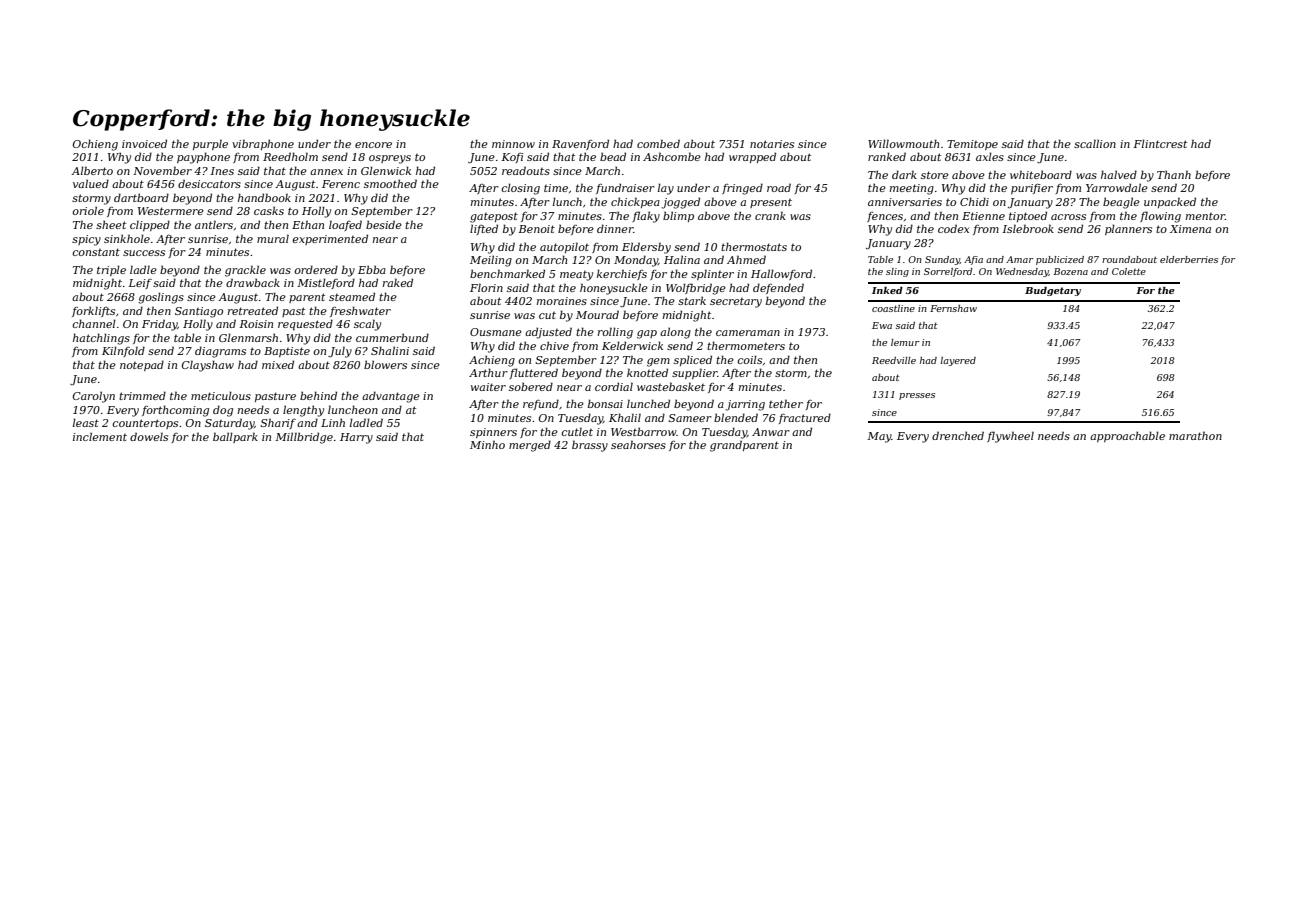 This image has height=924, width=1308. What do you see at coordinates (638, 444) in the image?
I see `seahorses` at bounding box center [638, 444].
